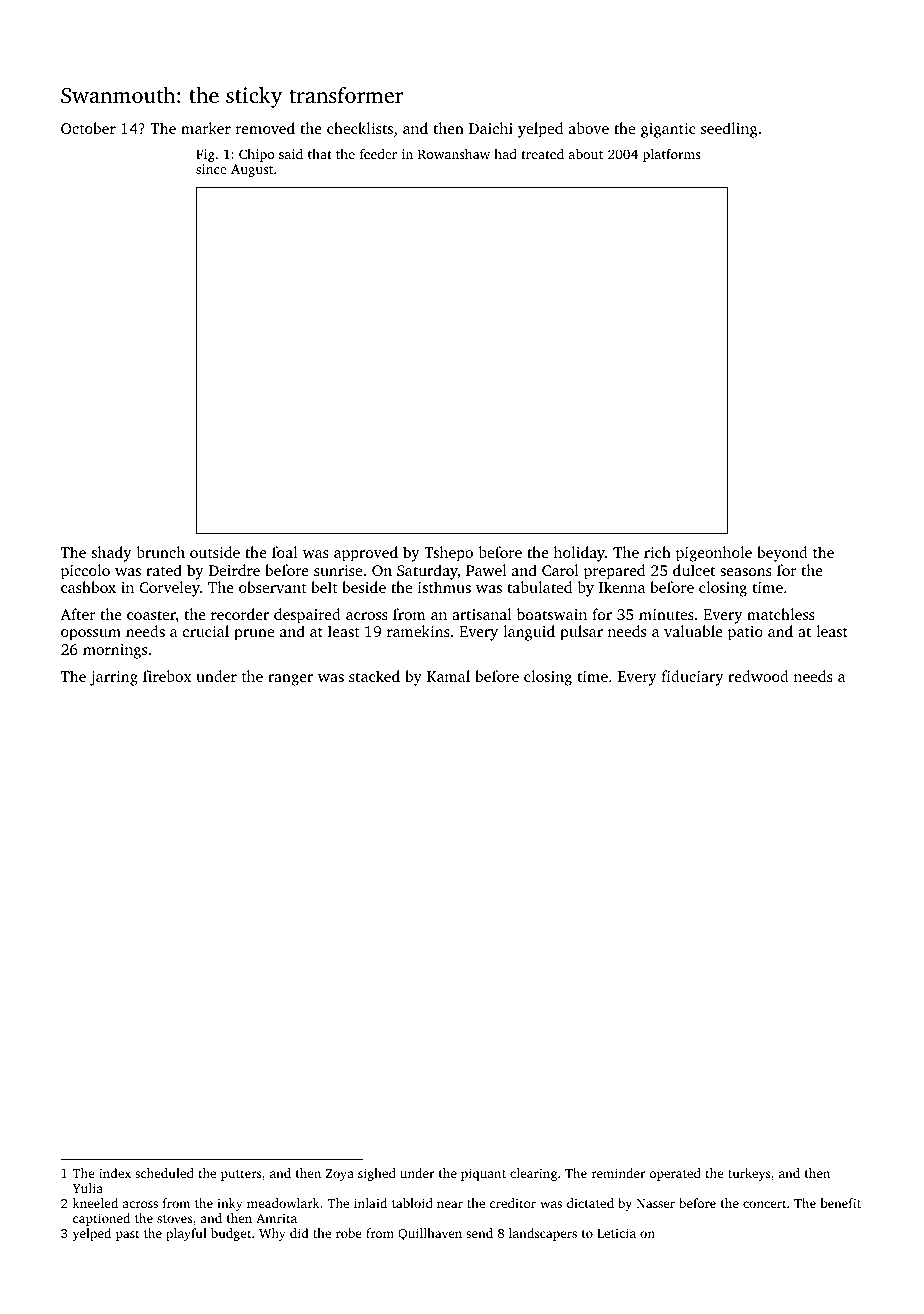  What do you see at coordinates (88, 128) in the screenshot?
I see `October` at bounding box center [88, 128].
